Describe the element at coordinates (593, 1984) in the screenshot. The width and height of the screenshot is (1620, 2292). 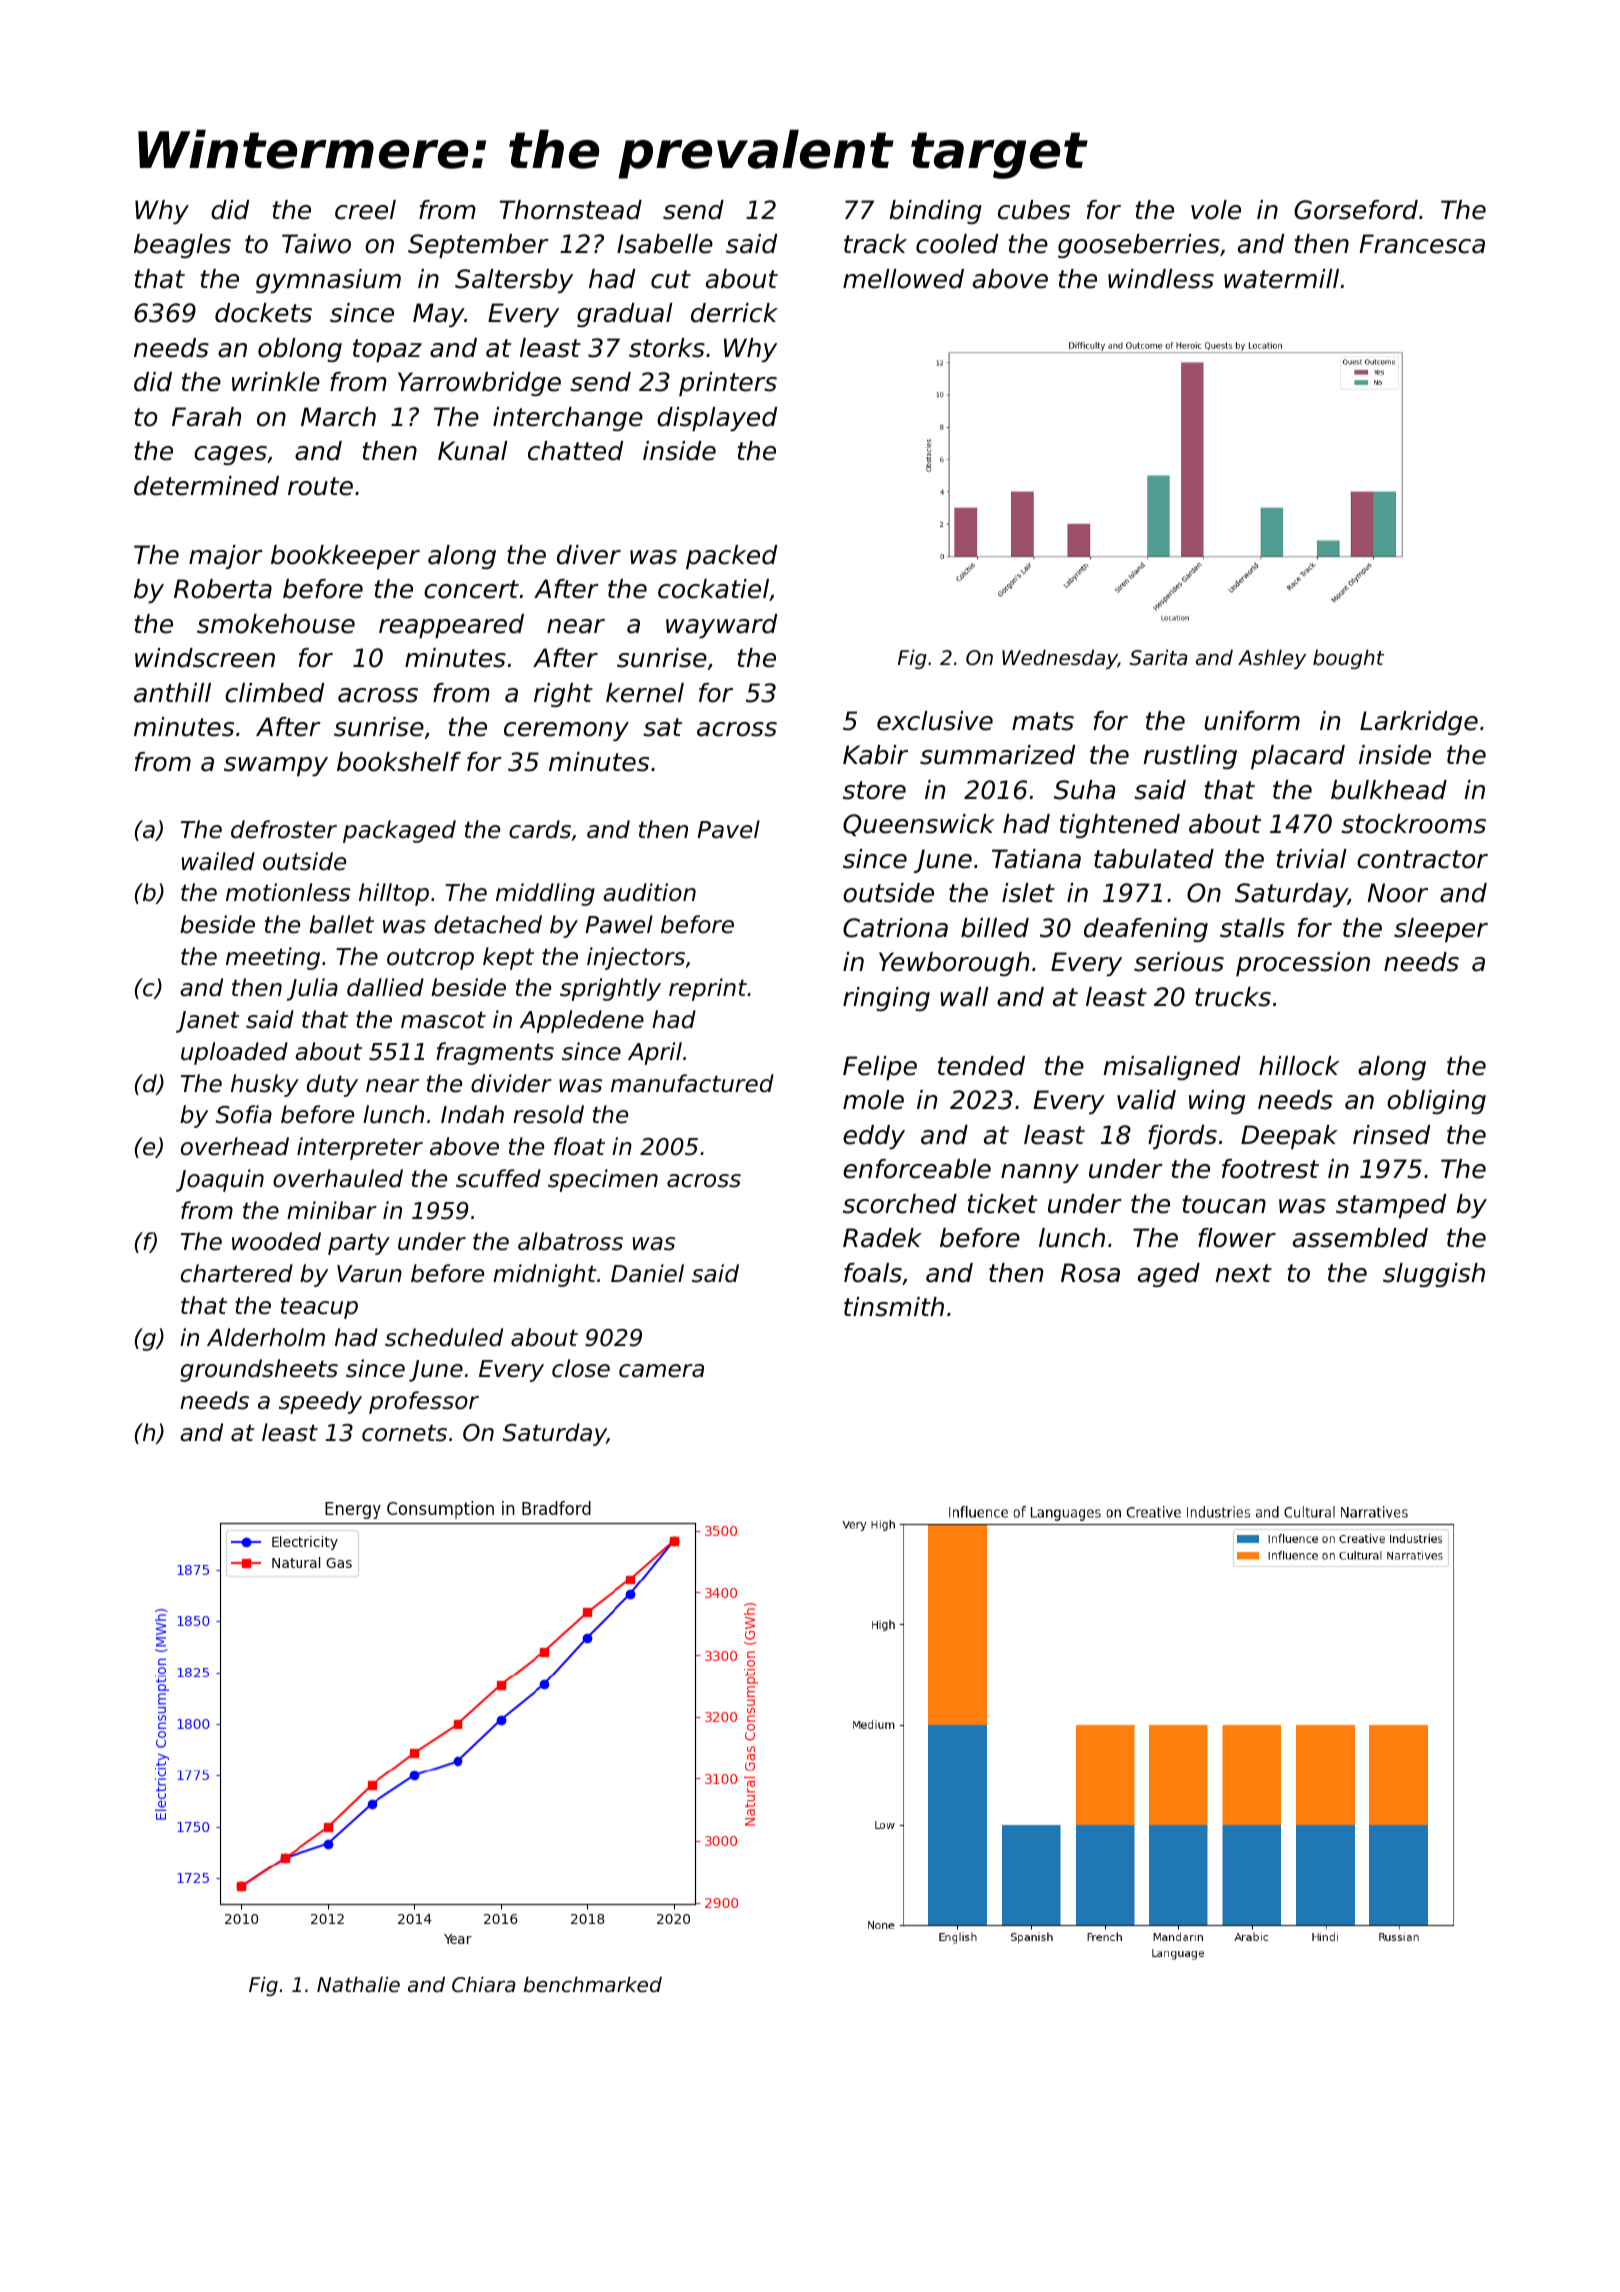
I see `benchmarked` at that location.
